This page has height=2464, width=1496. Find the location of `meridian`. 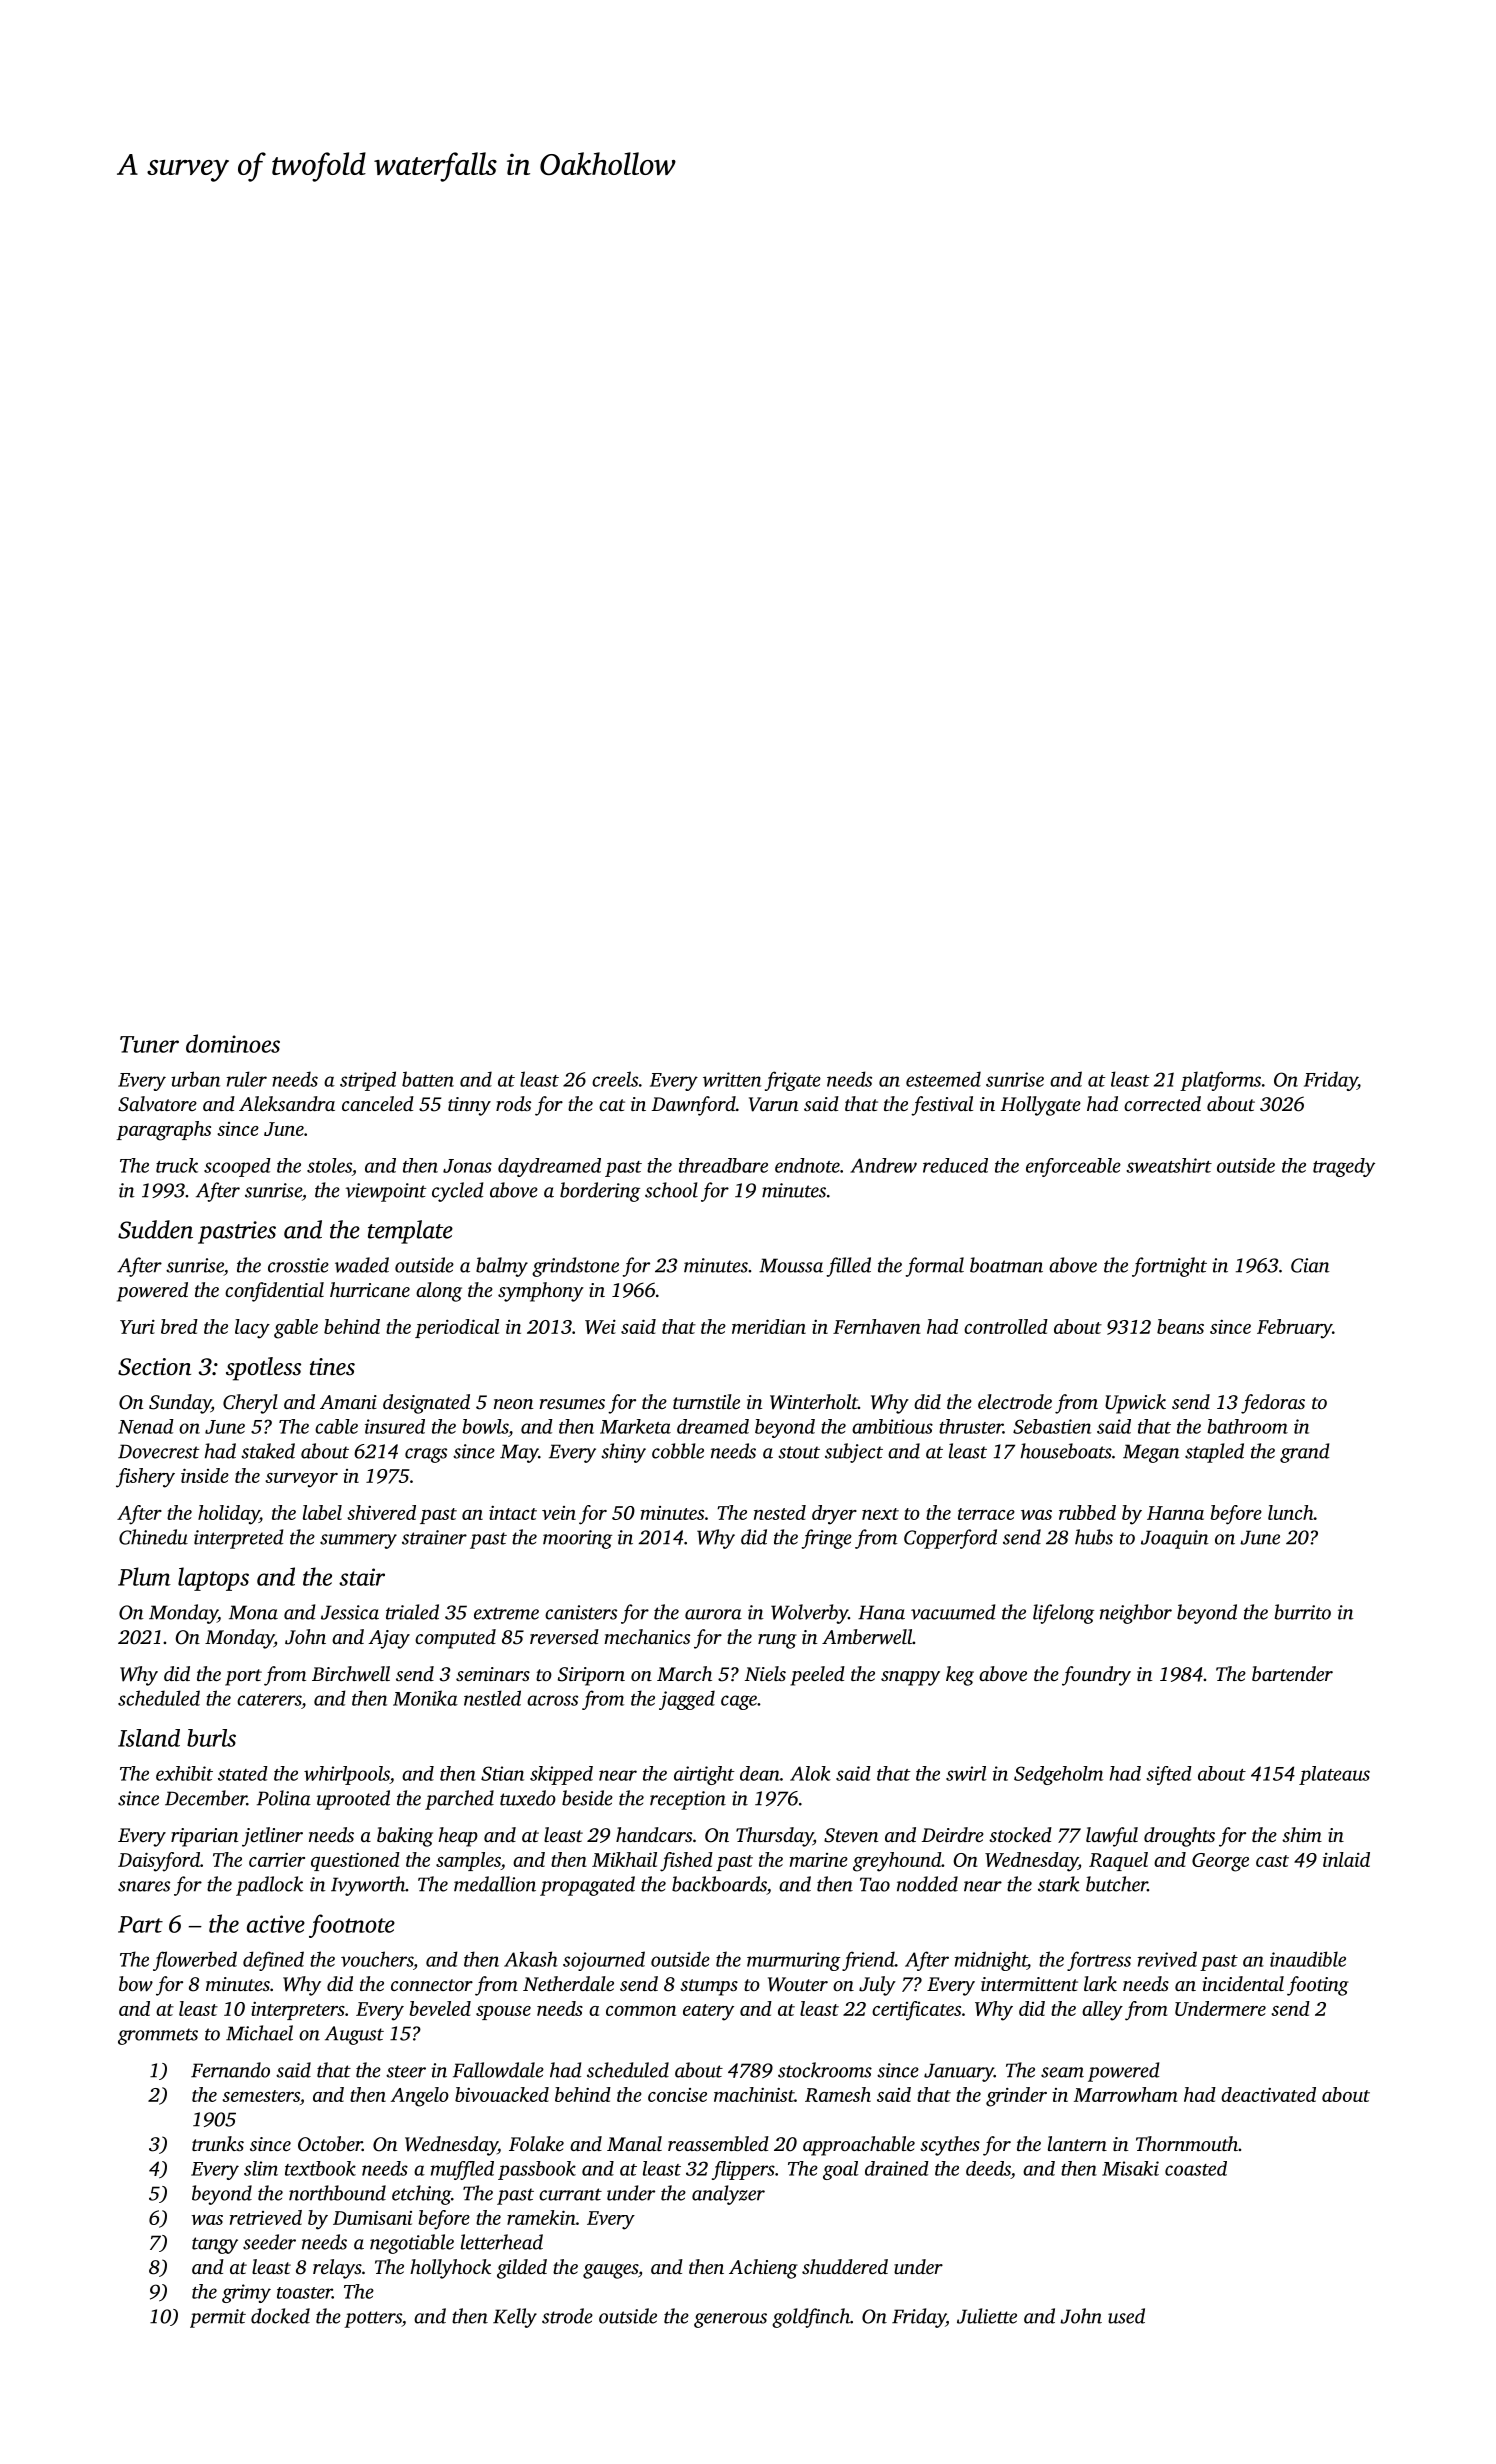

meridian is located at coordinates (769, 1326).
